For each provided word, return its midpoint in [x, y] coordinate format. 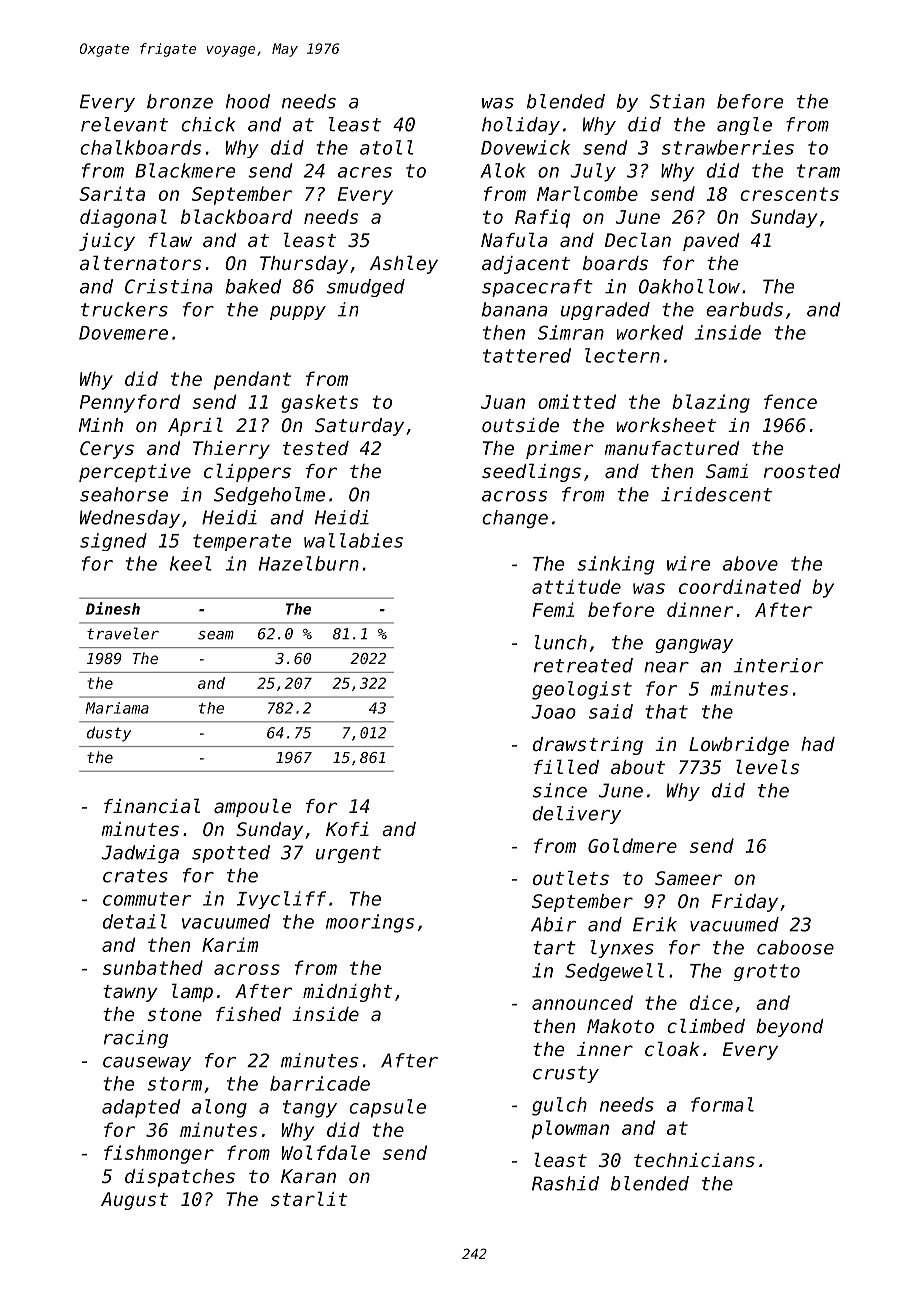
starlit [309, 1198]
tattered [527, 355]
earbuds [744, 309]
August [134, 1201]
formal [722, 1104]
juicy [107, 242]
